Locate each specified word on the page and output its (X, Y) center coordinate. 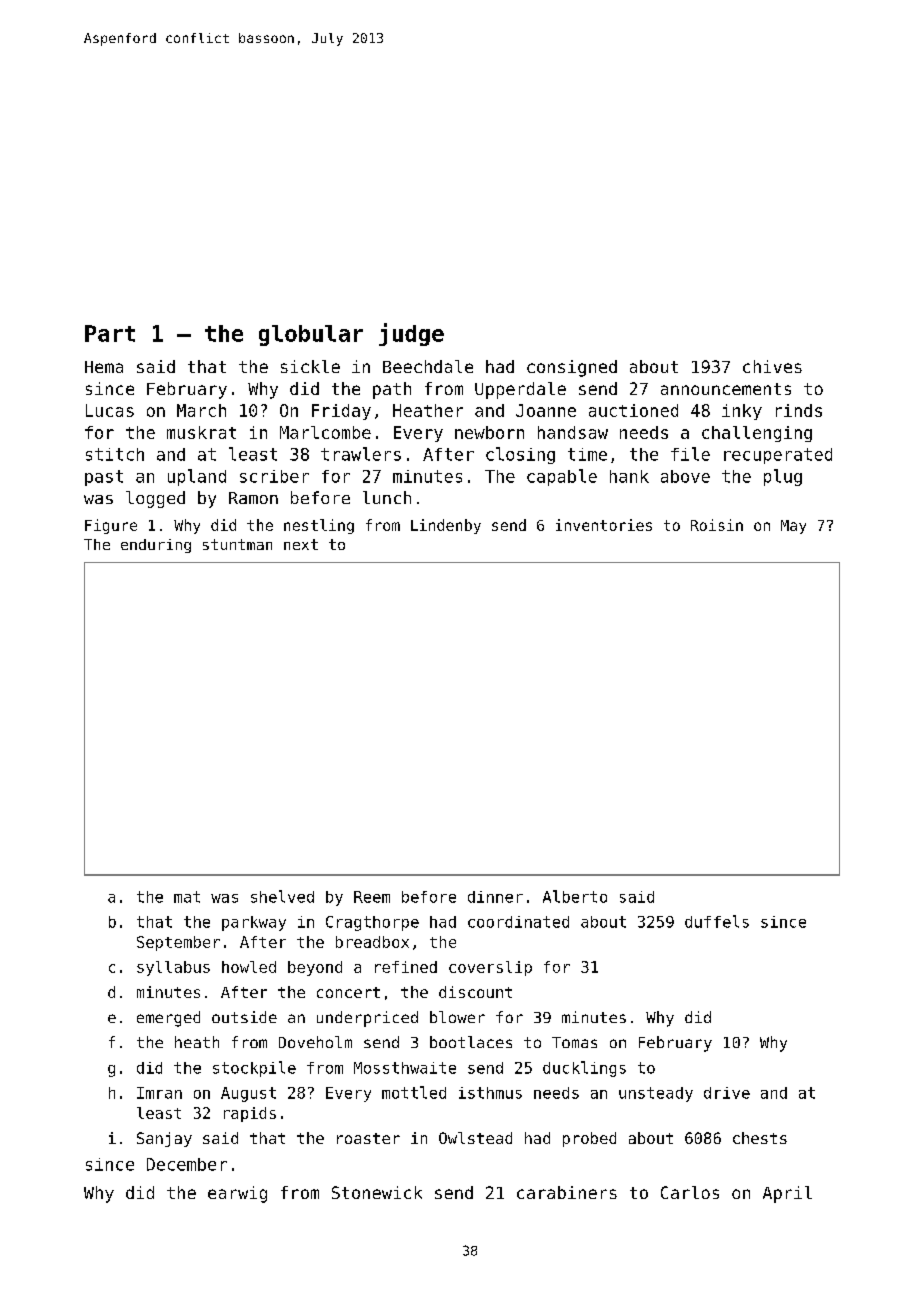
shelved (282, 896)
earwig (237, 1194)
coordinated (518, 922)
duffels (717, 921)
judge (411, 334)
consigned (572, 368)
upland (197, 477)
